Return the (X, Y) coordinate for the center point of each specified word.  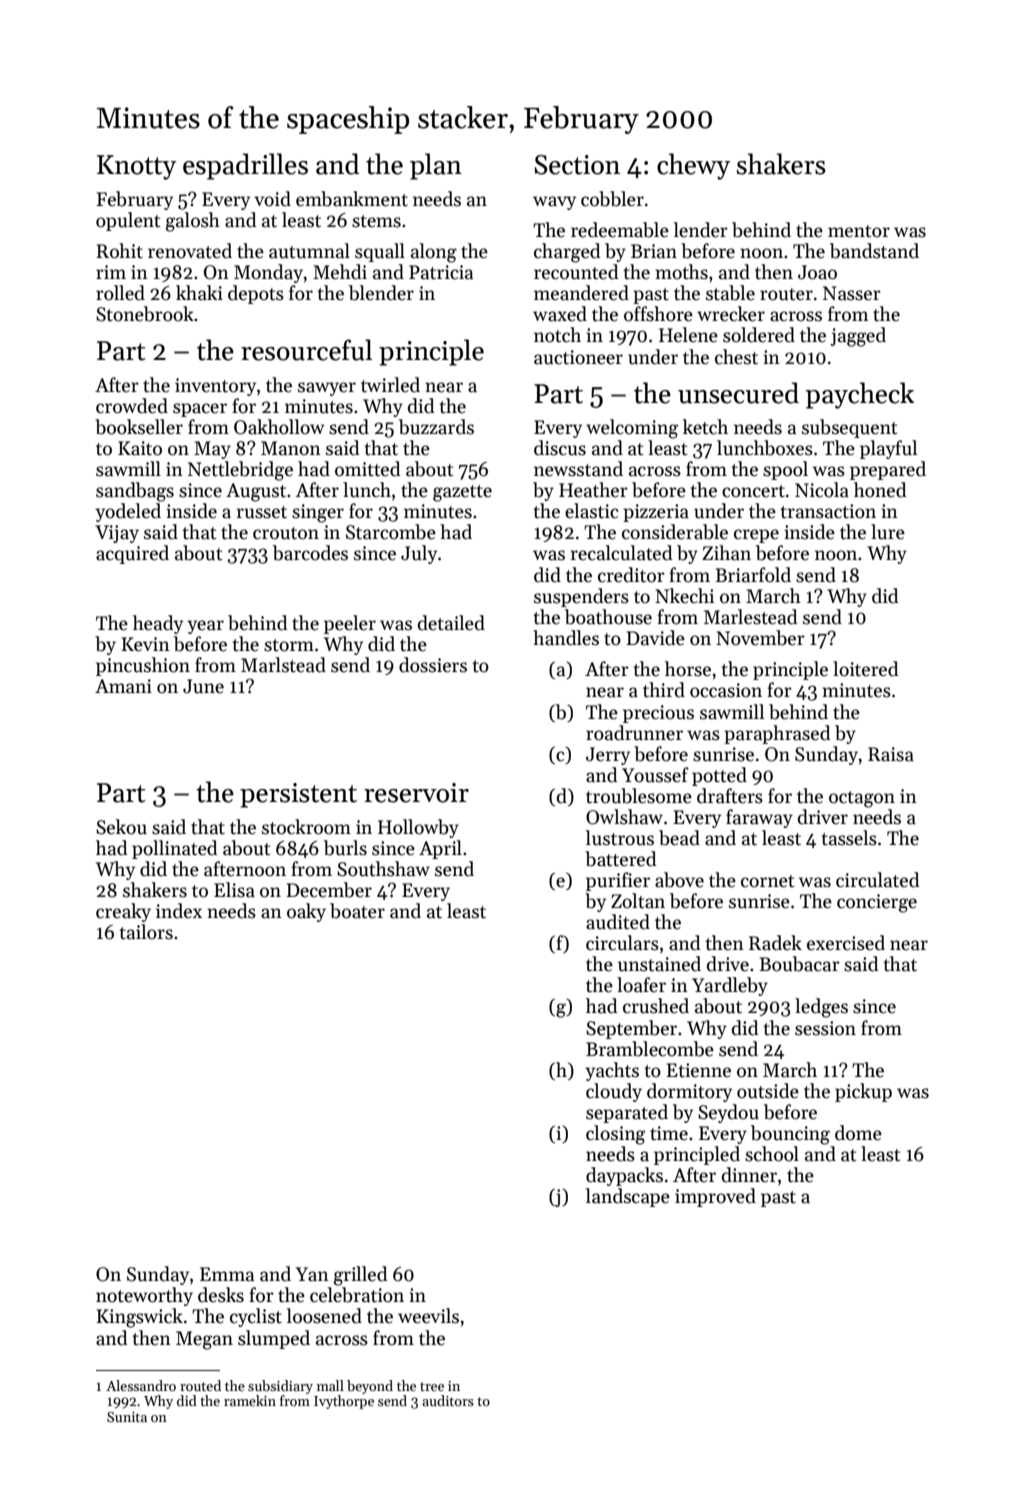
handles (566, 638)
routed (200, 1385)
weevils (428, 1316)
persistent (298, 795)
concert (753, 491)
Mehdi (340, 272)
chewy (693, 166)
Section (577, 165)
